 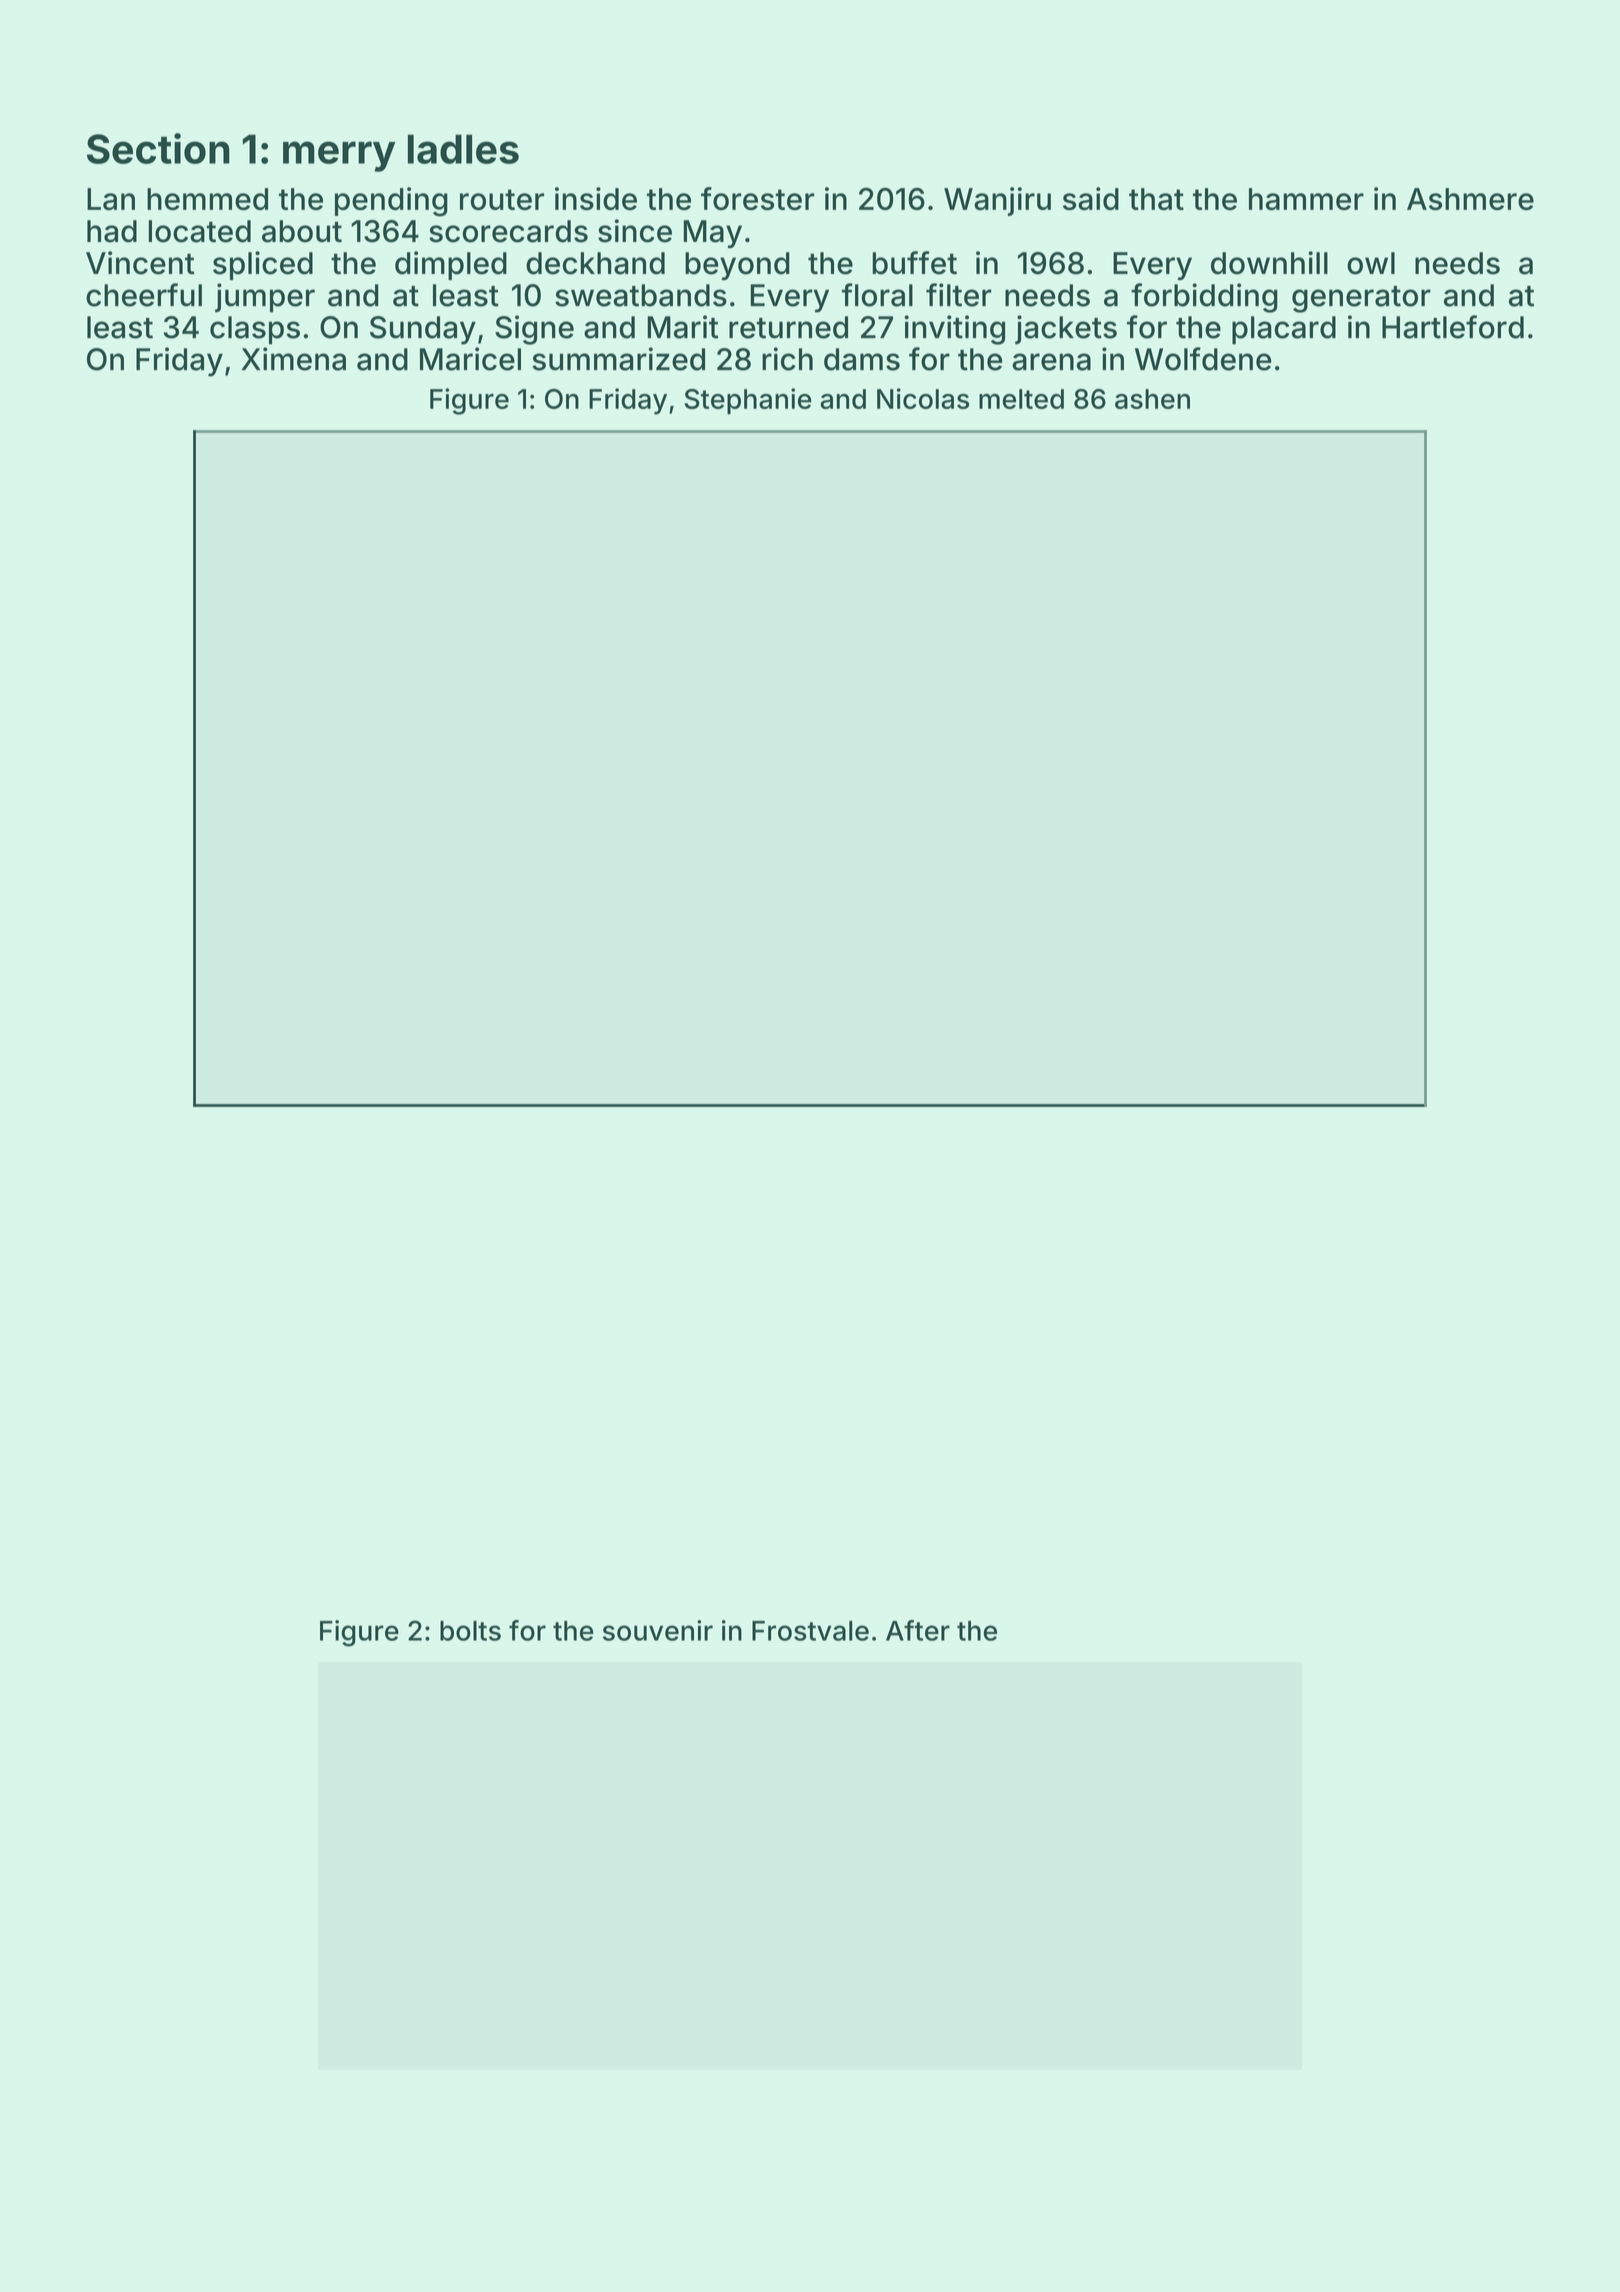 What do you see at coordinates (470, 1631) in the screenshot?
I see `bolts` at bounding box center [470, 1631].
